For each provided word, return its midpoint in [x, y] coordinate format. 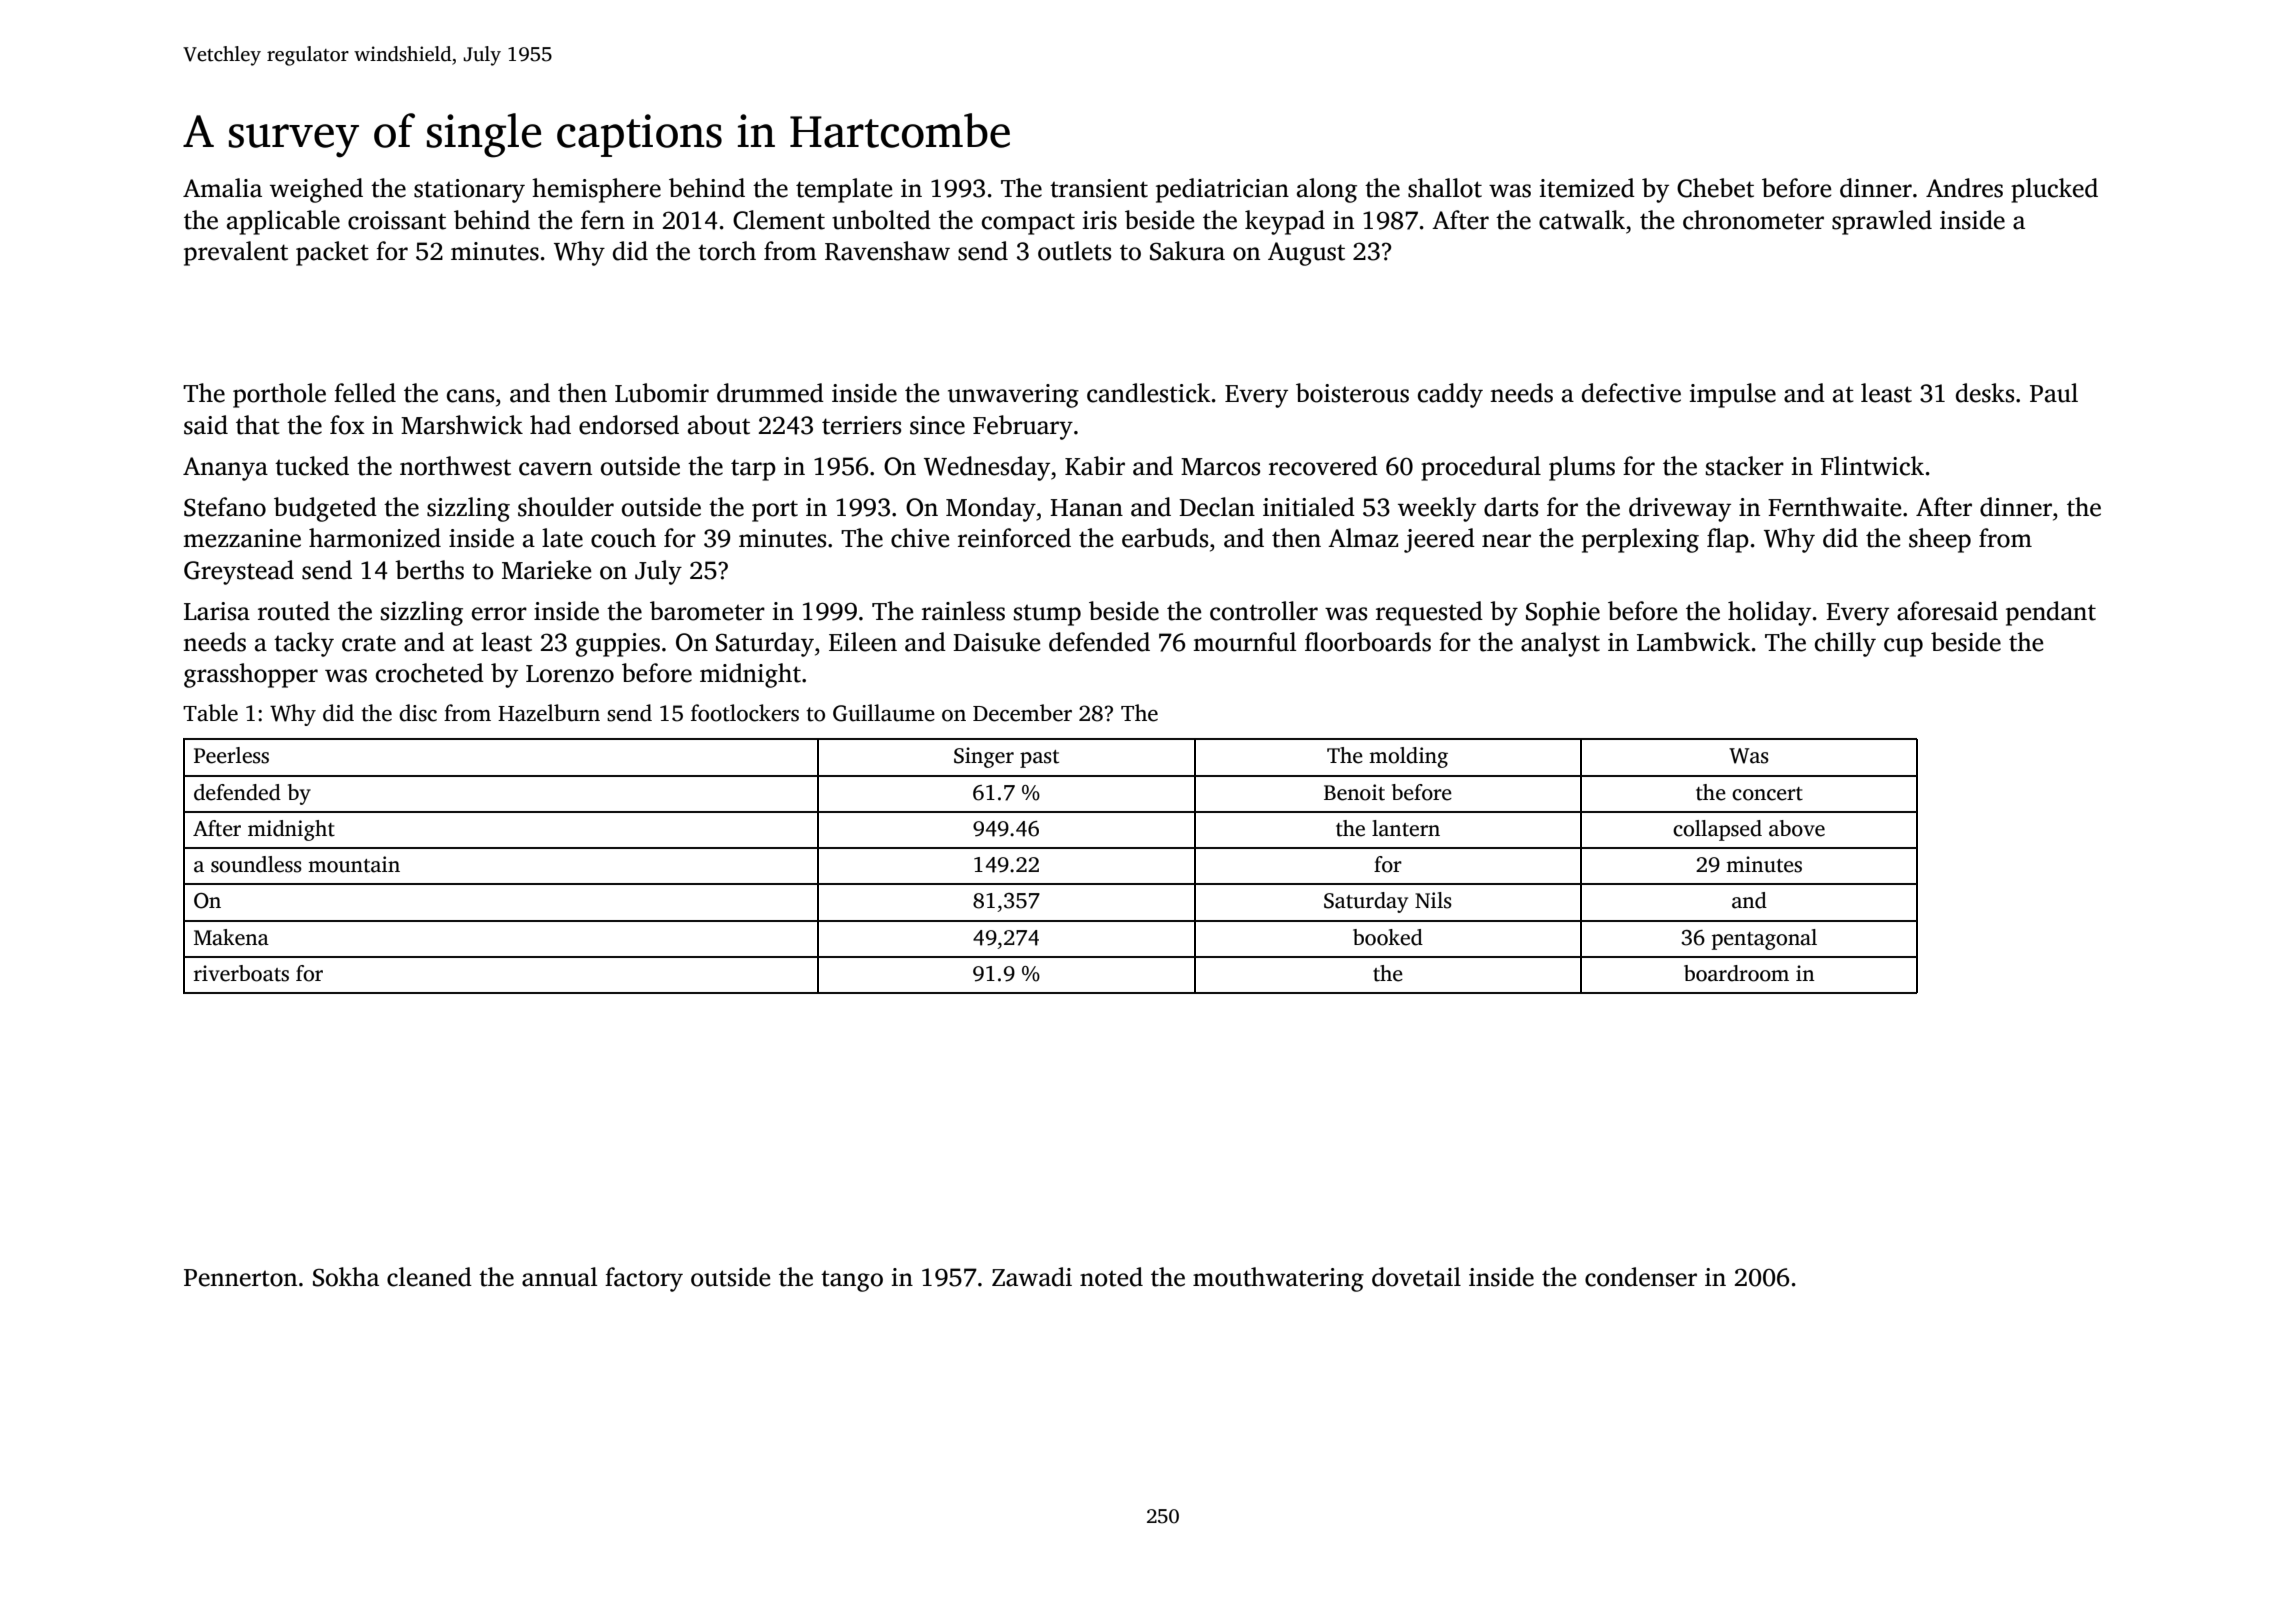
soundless [256, 864]
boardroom [1736, 973]
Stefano [225, 507]
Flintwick [1872, 466]
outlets [1074, 251]
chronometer [1753, 220]
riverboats [241, 973]
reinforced [1014, 538]
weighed [316, 190]
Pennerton [240, 1278]
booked [1388, 937]
